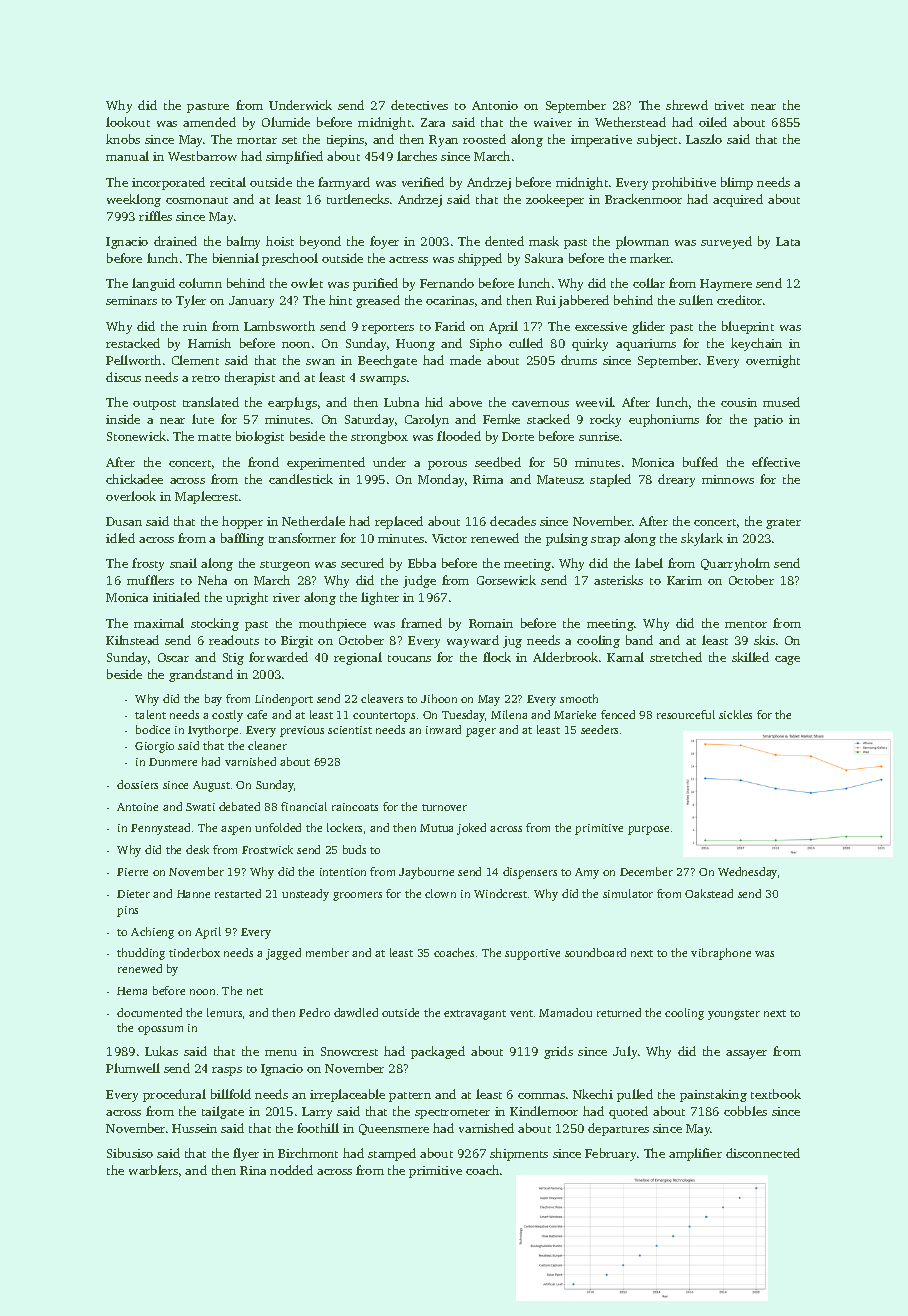 Image resolution: width=908 pixels, height=1316 pixels. I want to click on Dieter, so click(133, 894).
